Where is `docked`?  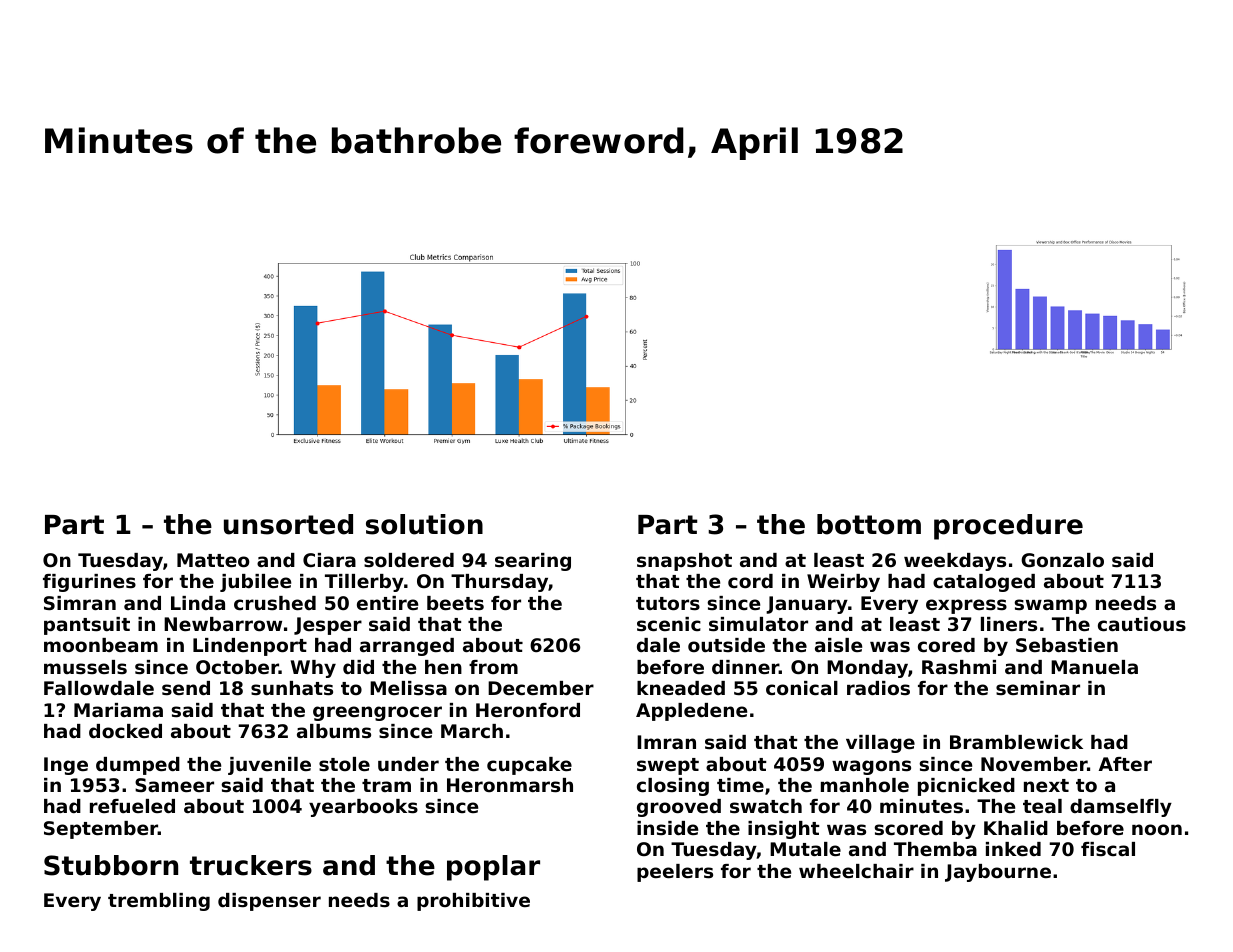 docked is located at coordinates (125, 731).
